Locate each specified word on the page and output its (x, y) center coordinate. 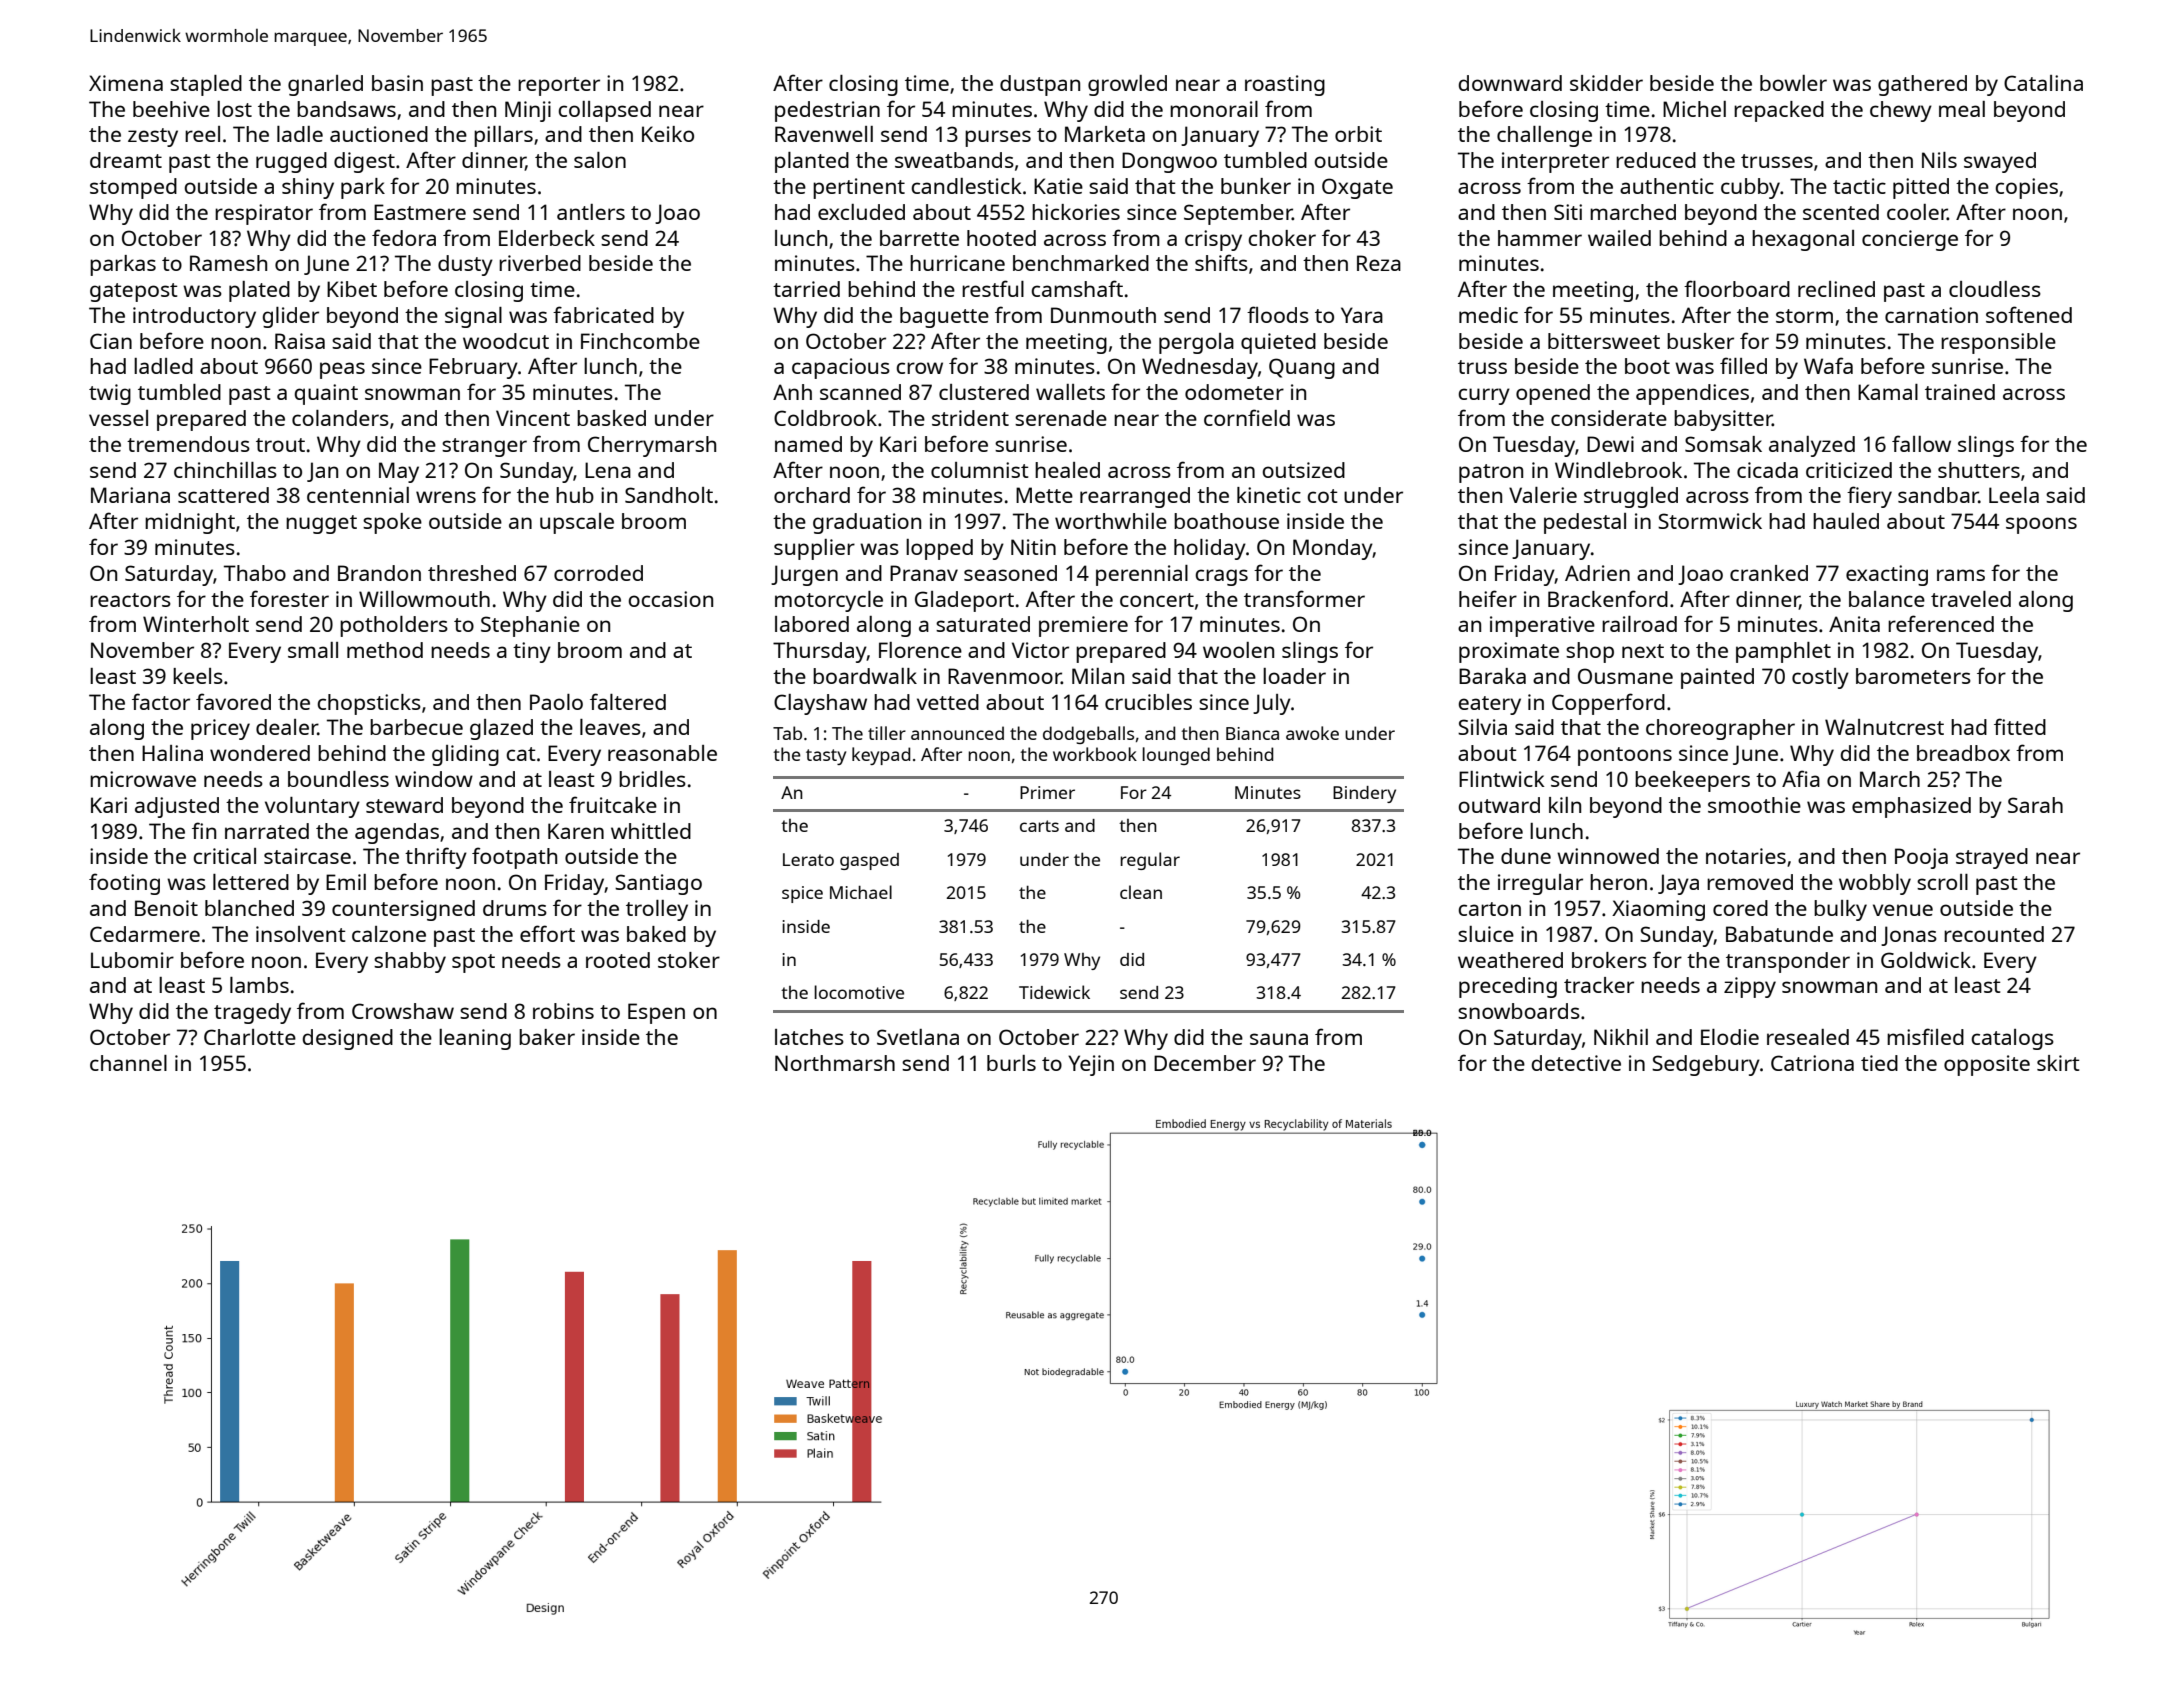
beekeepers (1692, 781)
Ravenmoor (1004, 676)
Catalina (2043, 83)
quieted (1278, 343)
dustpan (1040, 85)
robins (563, 1011)
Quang (1302, 368)
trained (1960, 392)
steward (404, 805)
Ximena (126, 83)
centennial (358, 495)
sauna (1279, 1039)
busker (1700, 341)
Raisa (300, 341)
